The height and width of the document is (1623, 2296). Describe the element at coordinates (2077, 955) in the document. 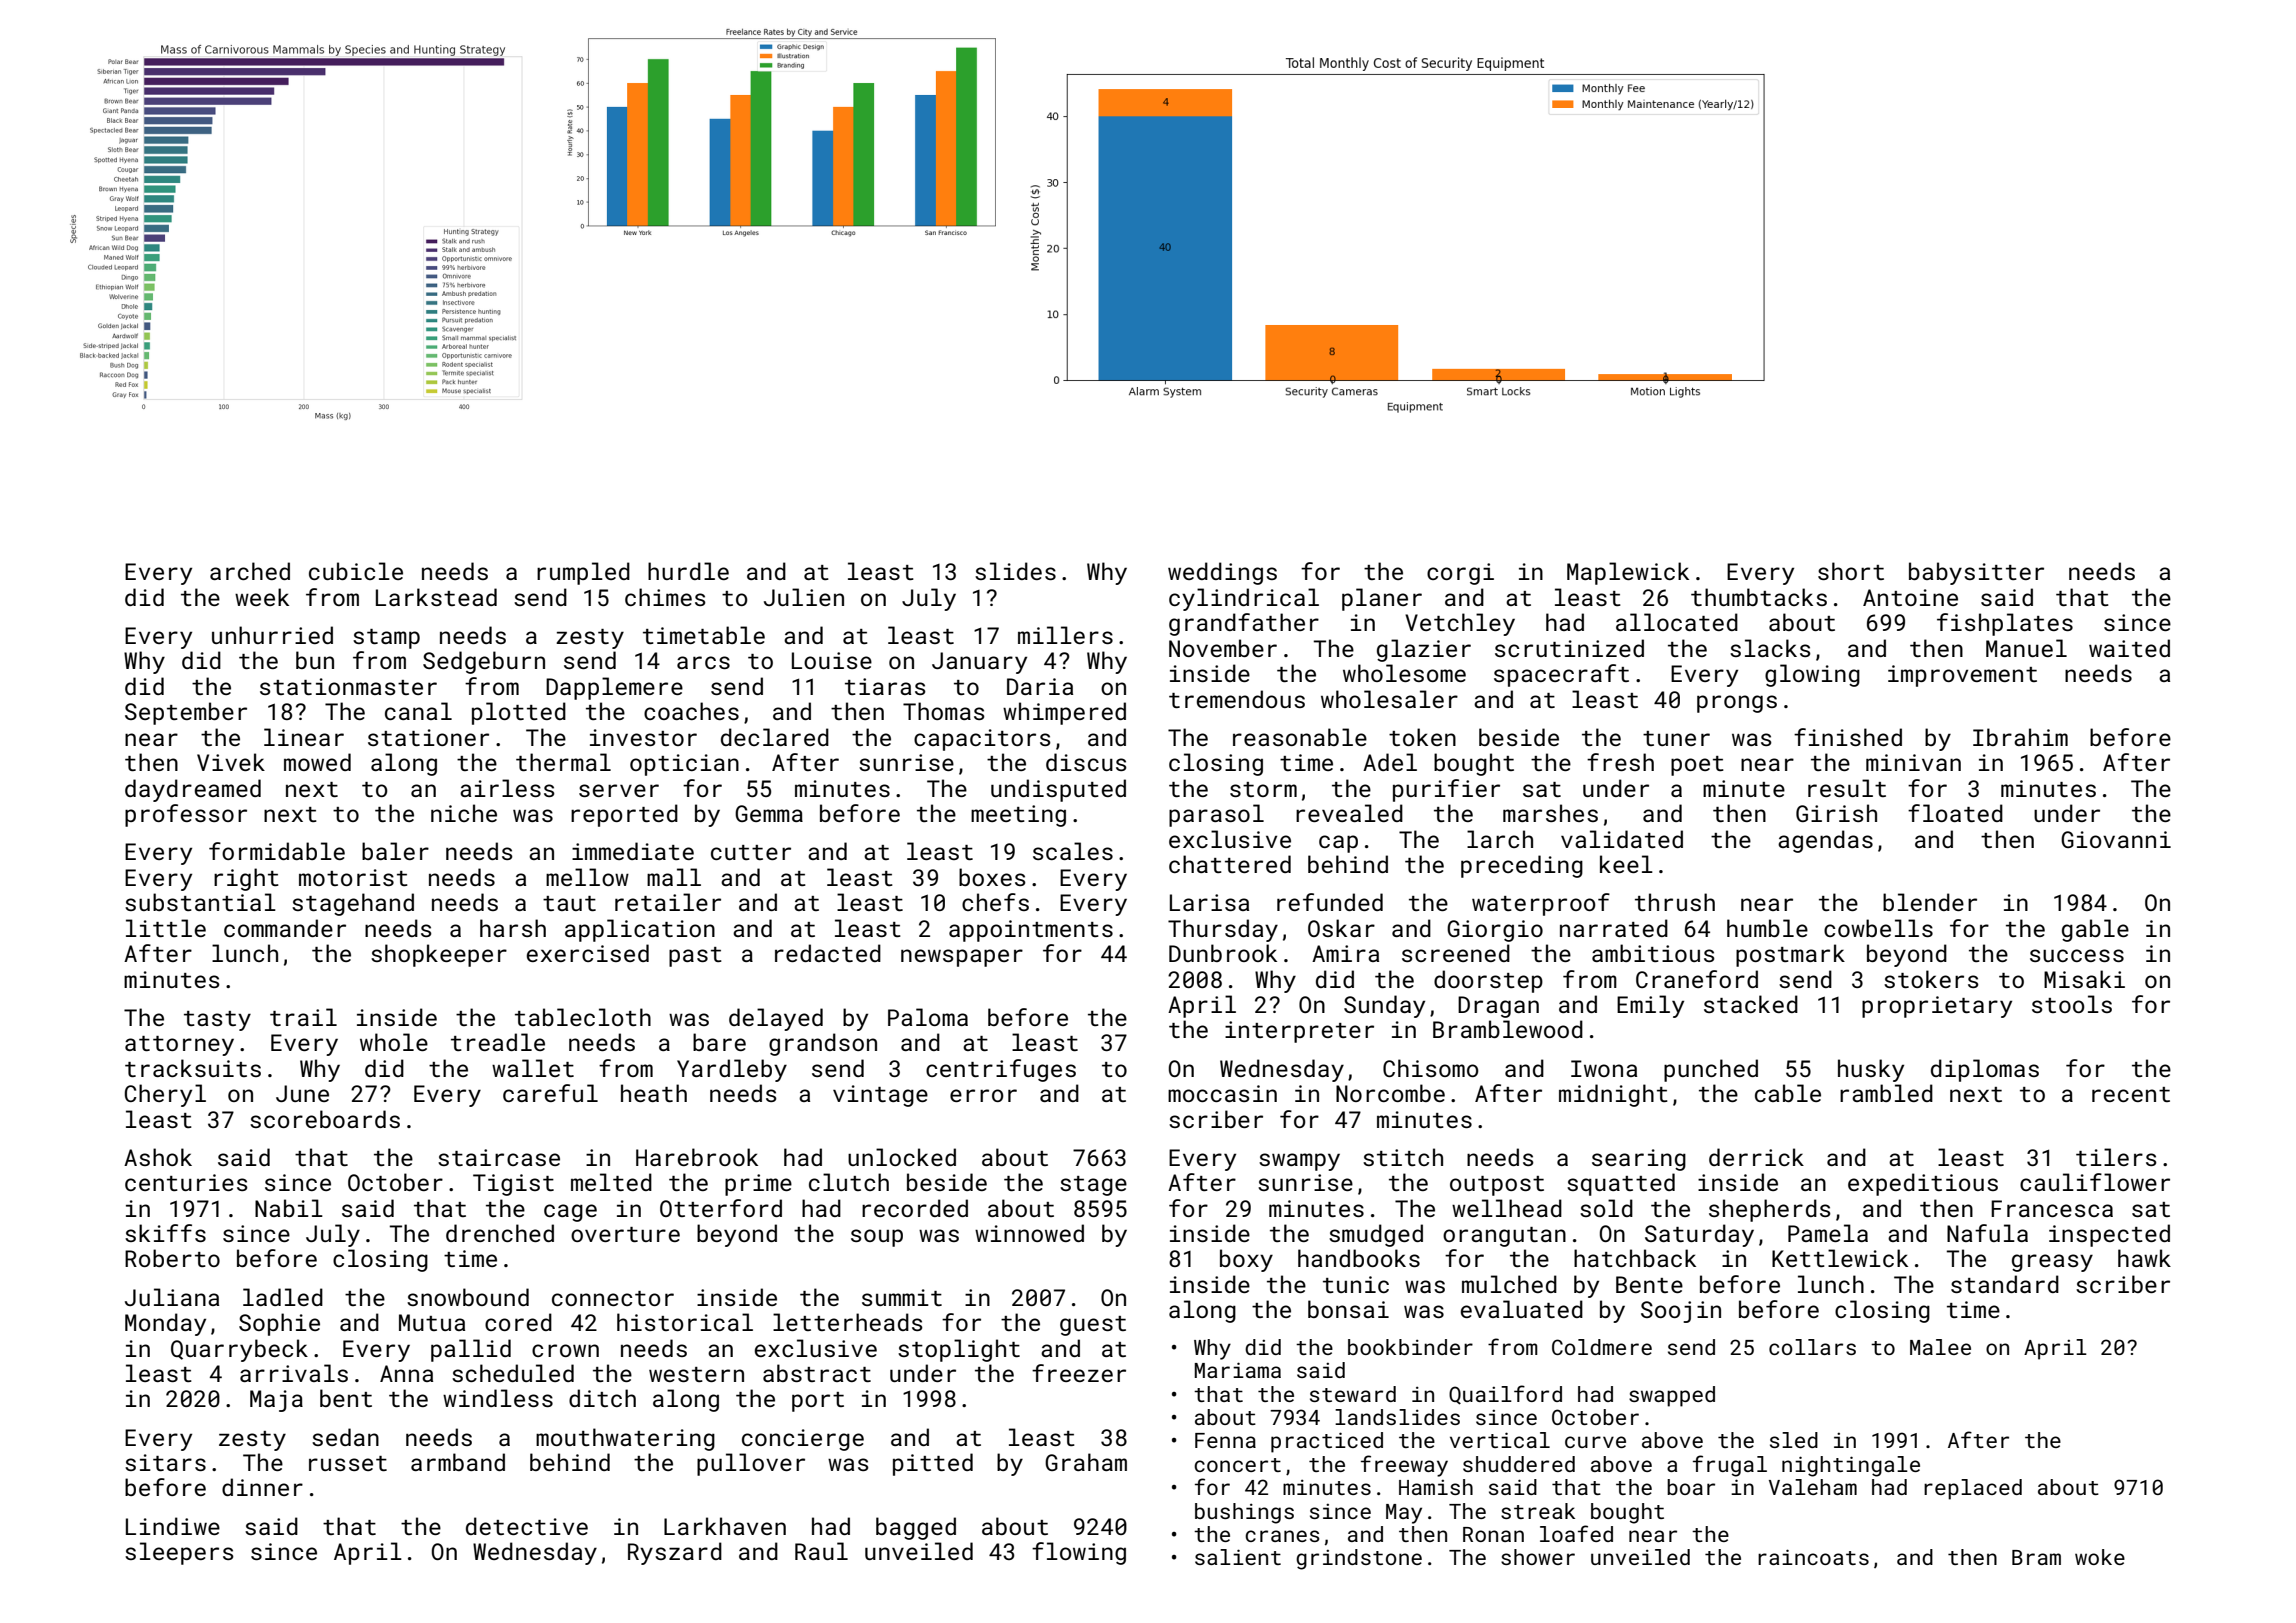

I see `success` at that location.
